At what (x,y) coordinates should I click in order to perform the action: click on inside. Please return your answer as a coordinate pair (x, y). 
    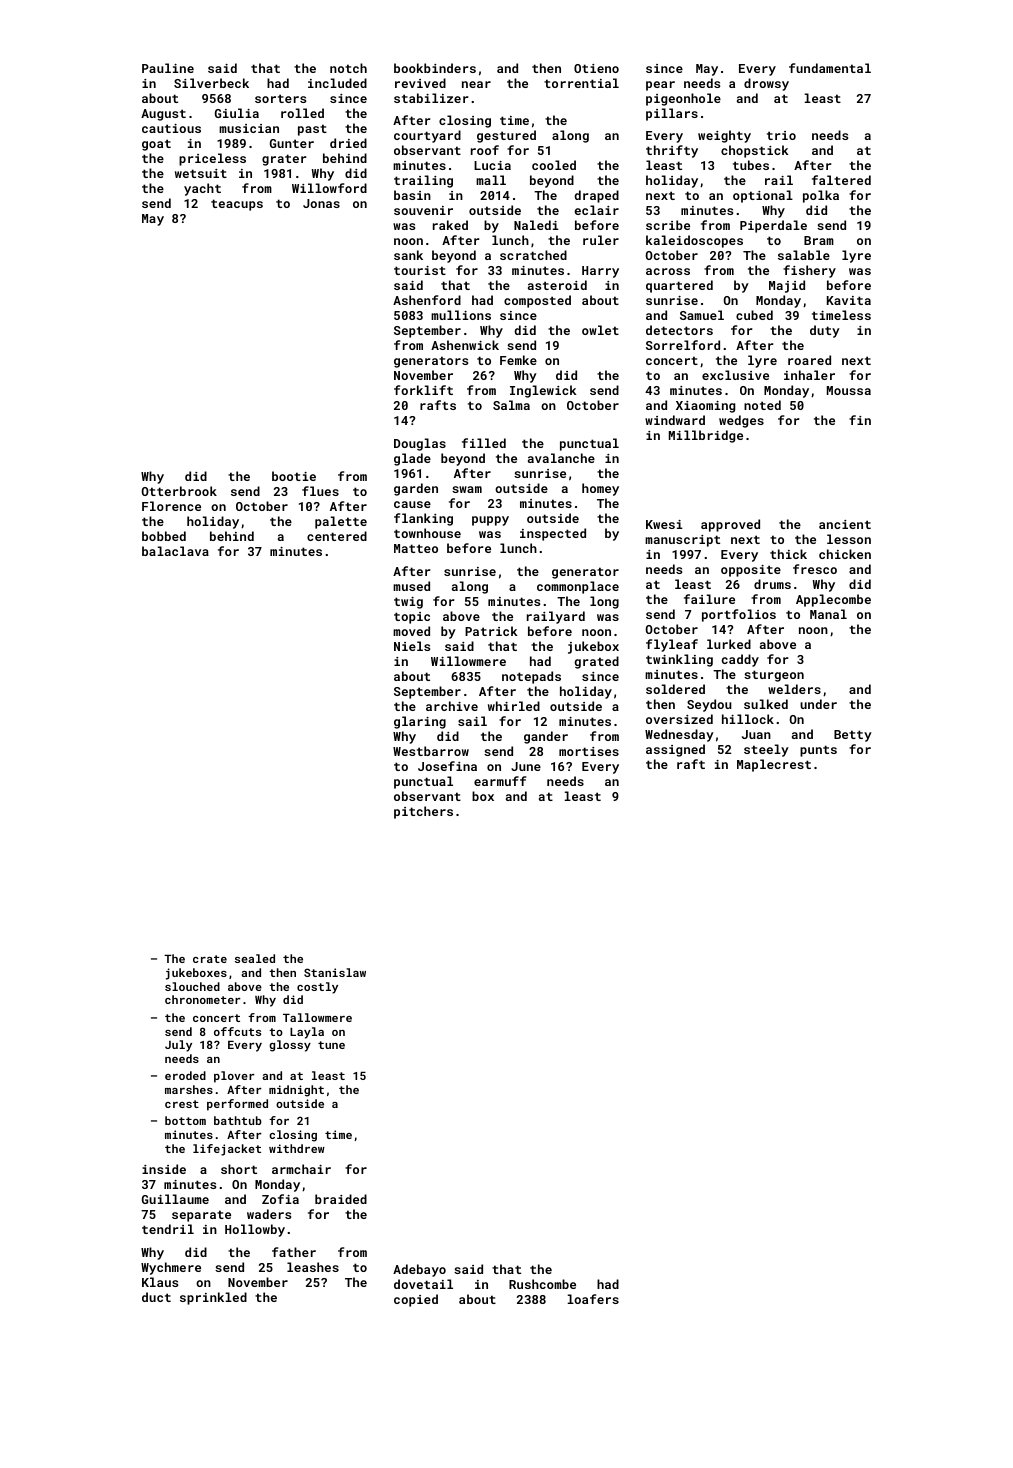
    Looking at the image, I should click on (164, 1169).
